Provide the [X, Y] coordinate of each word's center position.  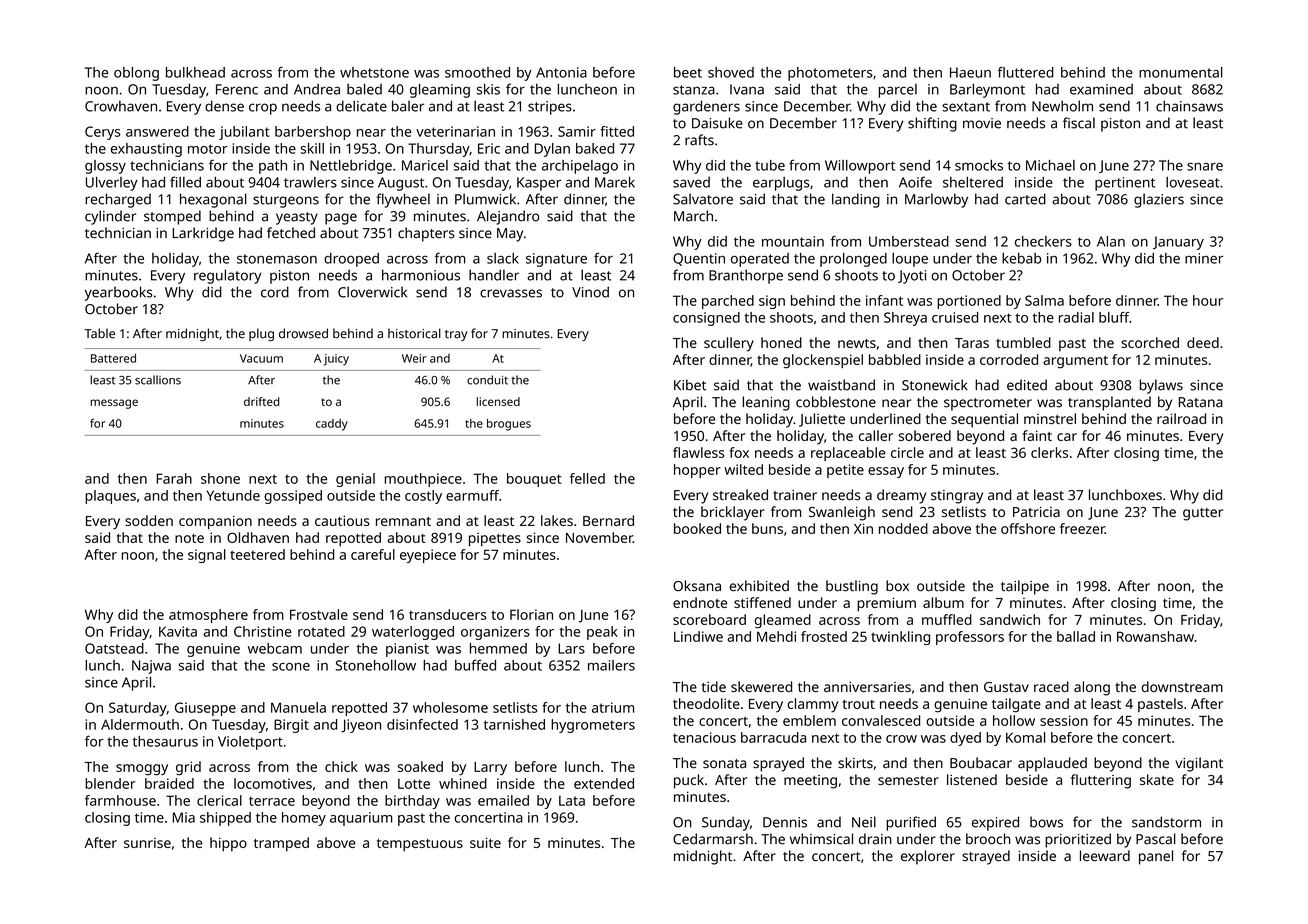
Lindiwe [698, 636]
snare [1205, 166]
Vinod [590, 292]
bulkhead [195, 72]
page [341, 219]
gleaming [440, 91]
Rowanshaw [1155, 636]
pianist [407, 650]
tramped [281, 844]
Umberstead [909, 241]
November [599, 537]
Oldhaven [258, 537]
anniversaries [867, 687]
